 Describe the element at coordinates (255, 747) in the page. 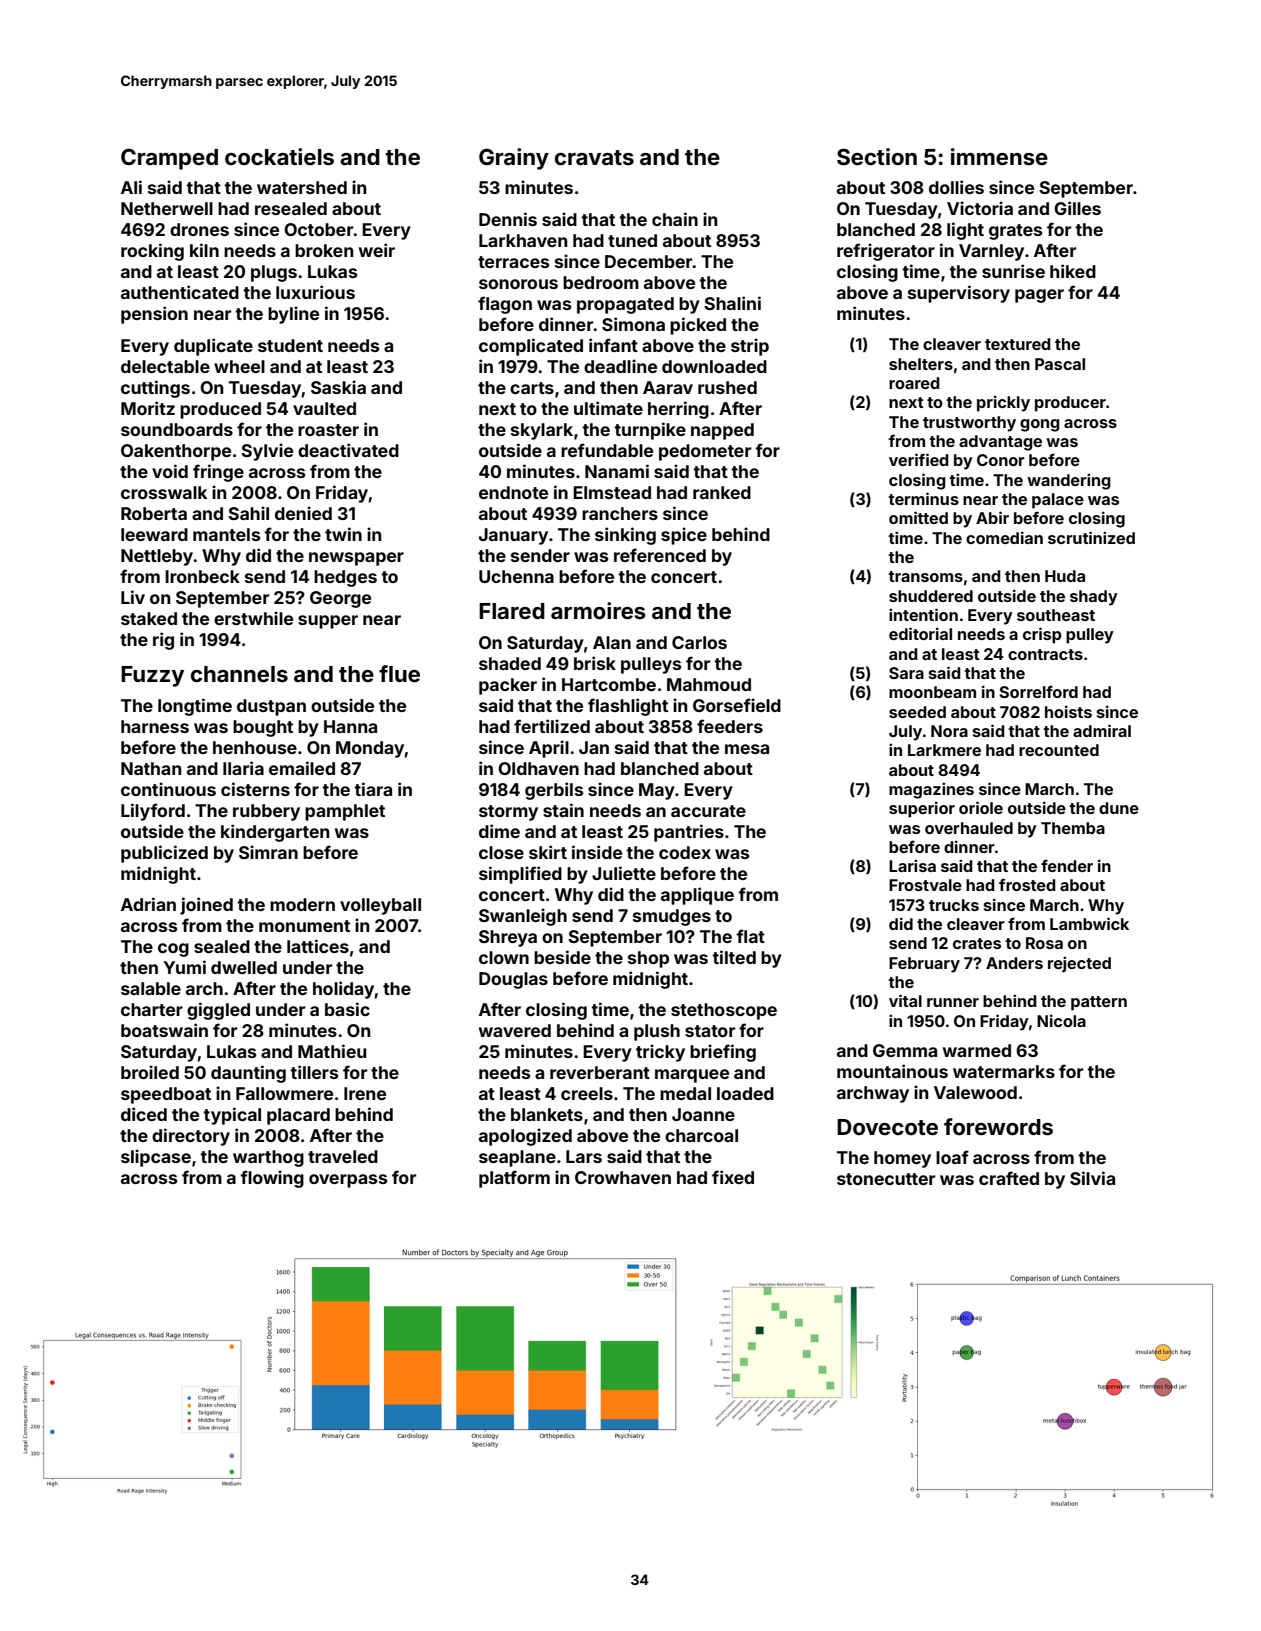

I see `henhouse` at that location.
